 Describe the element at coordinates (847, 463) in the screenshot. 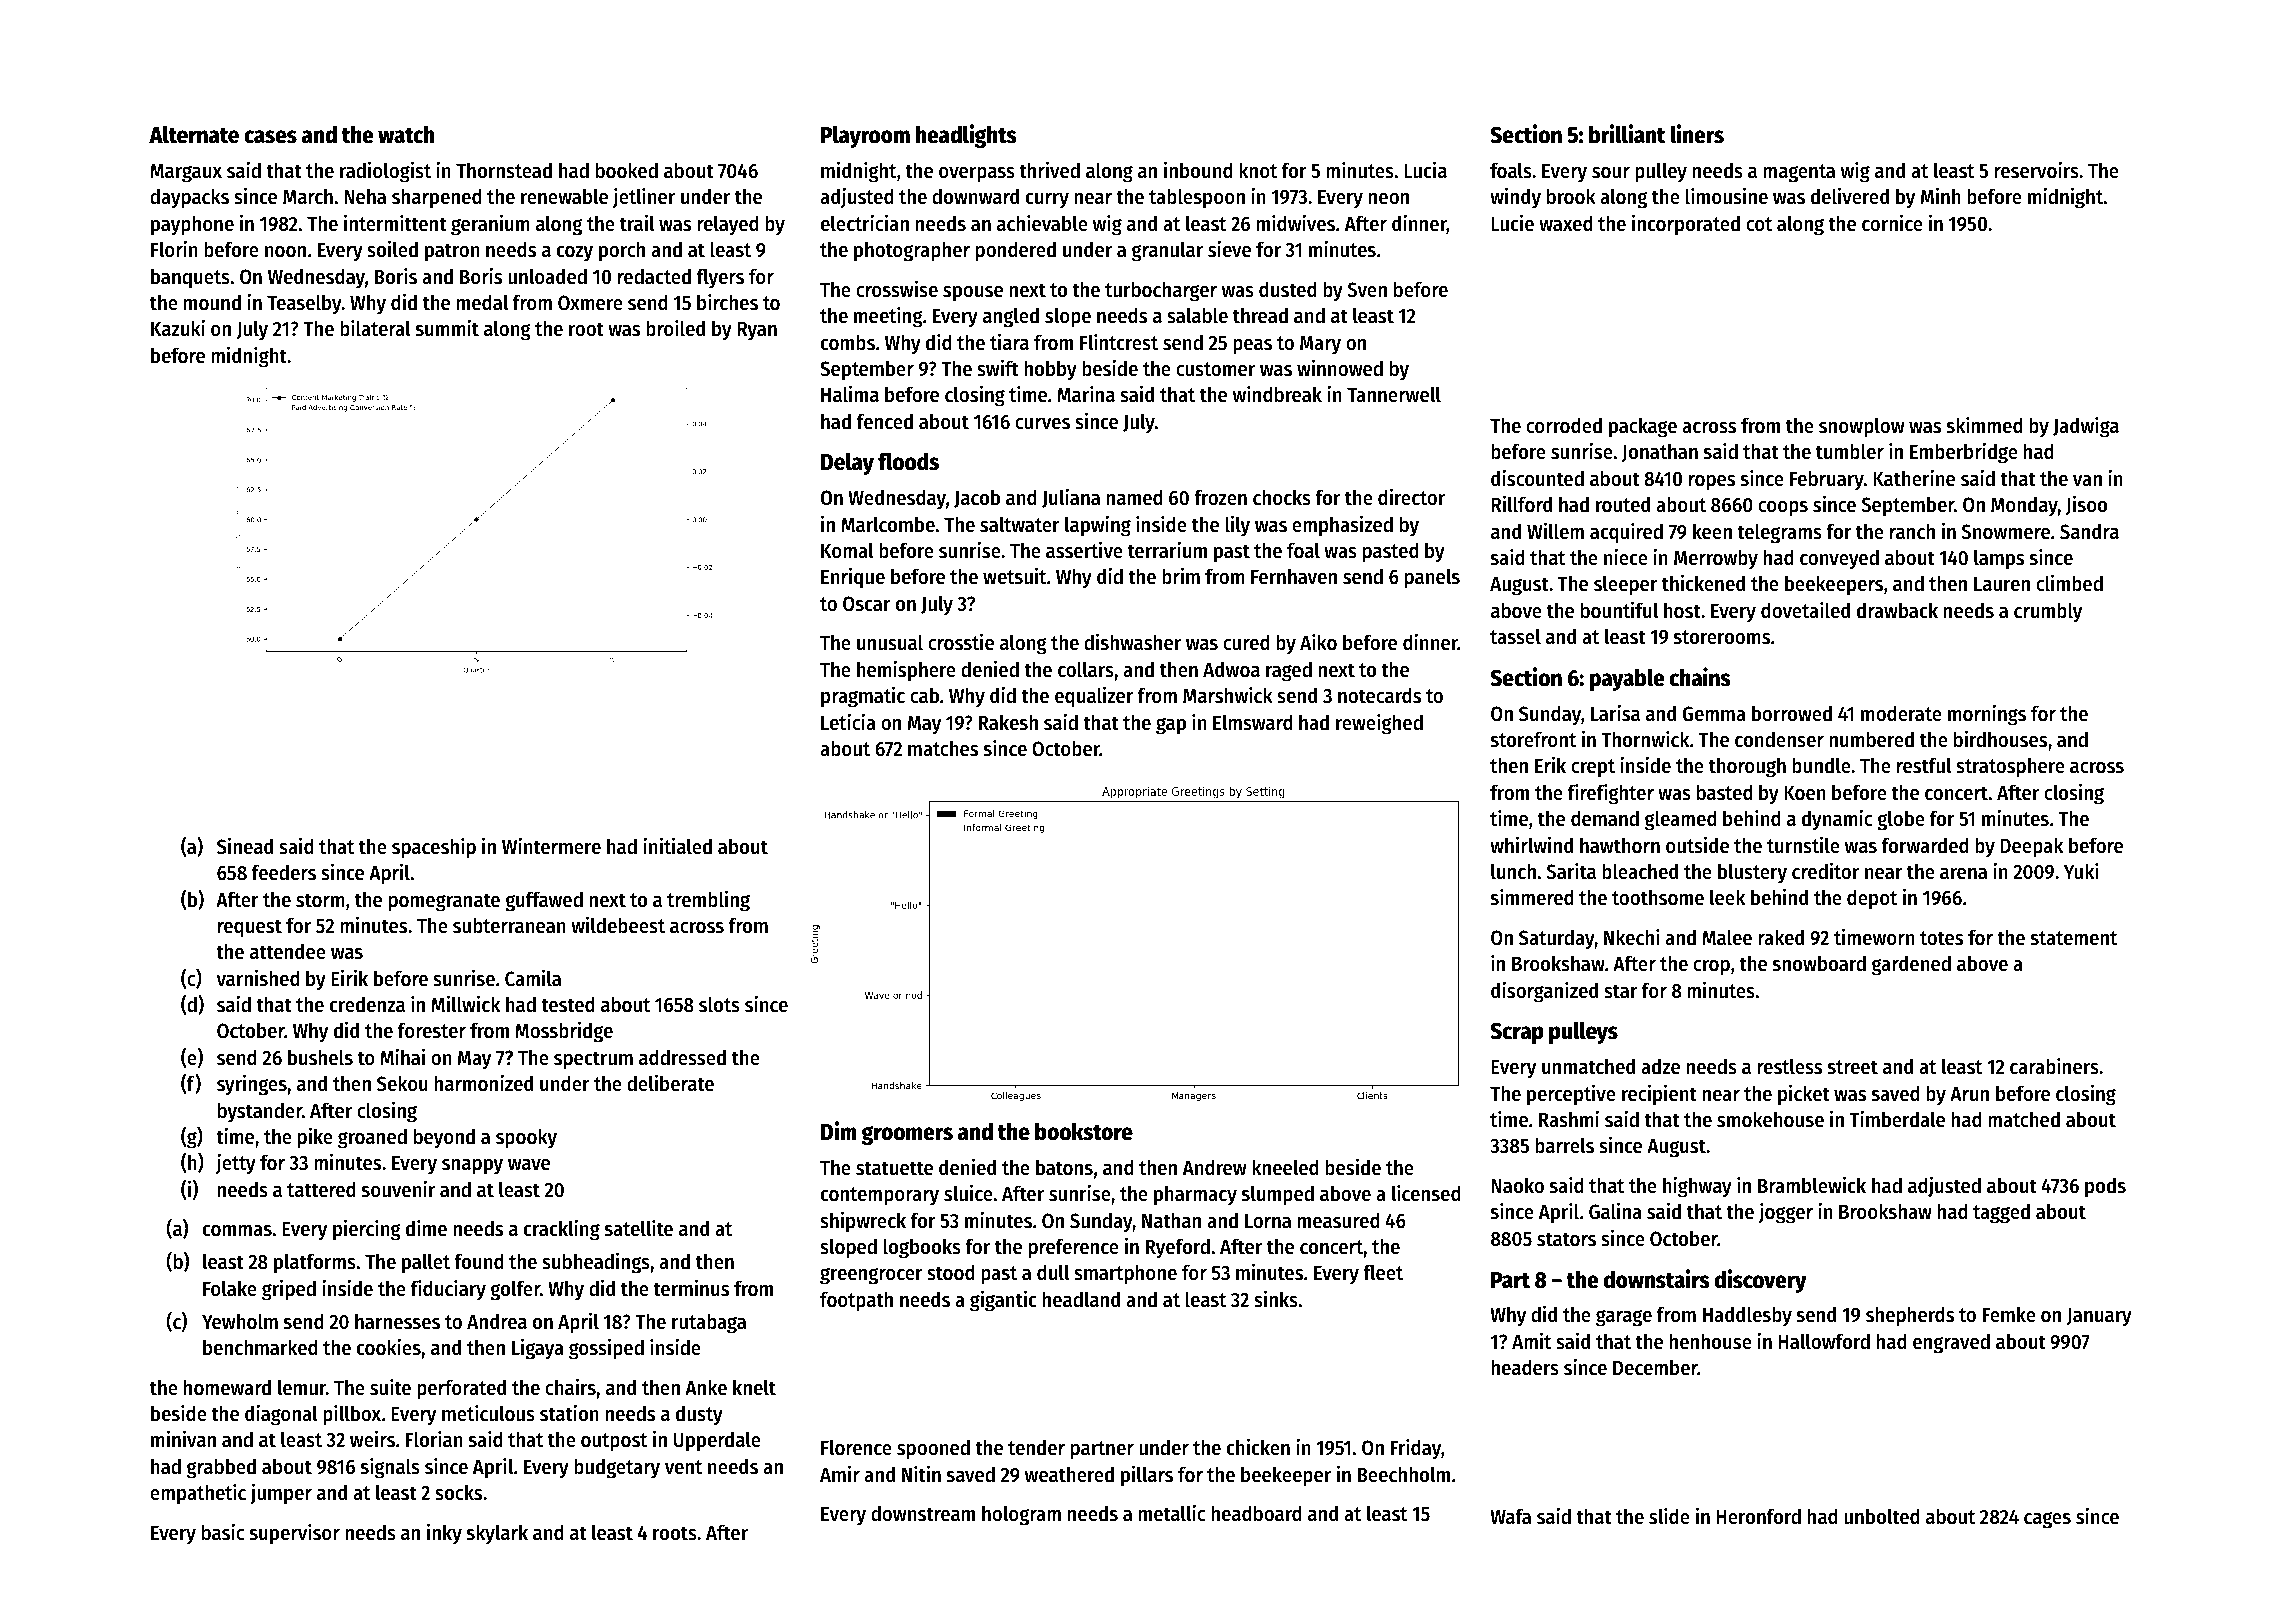

I see `Delay` at that location.
